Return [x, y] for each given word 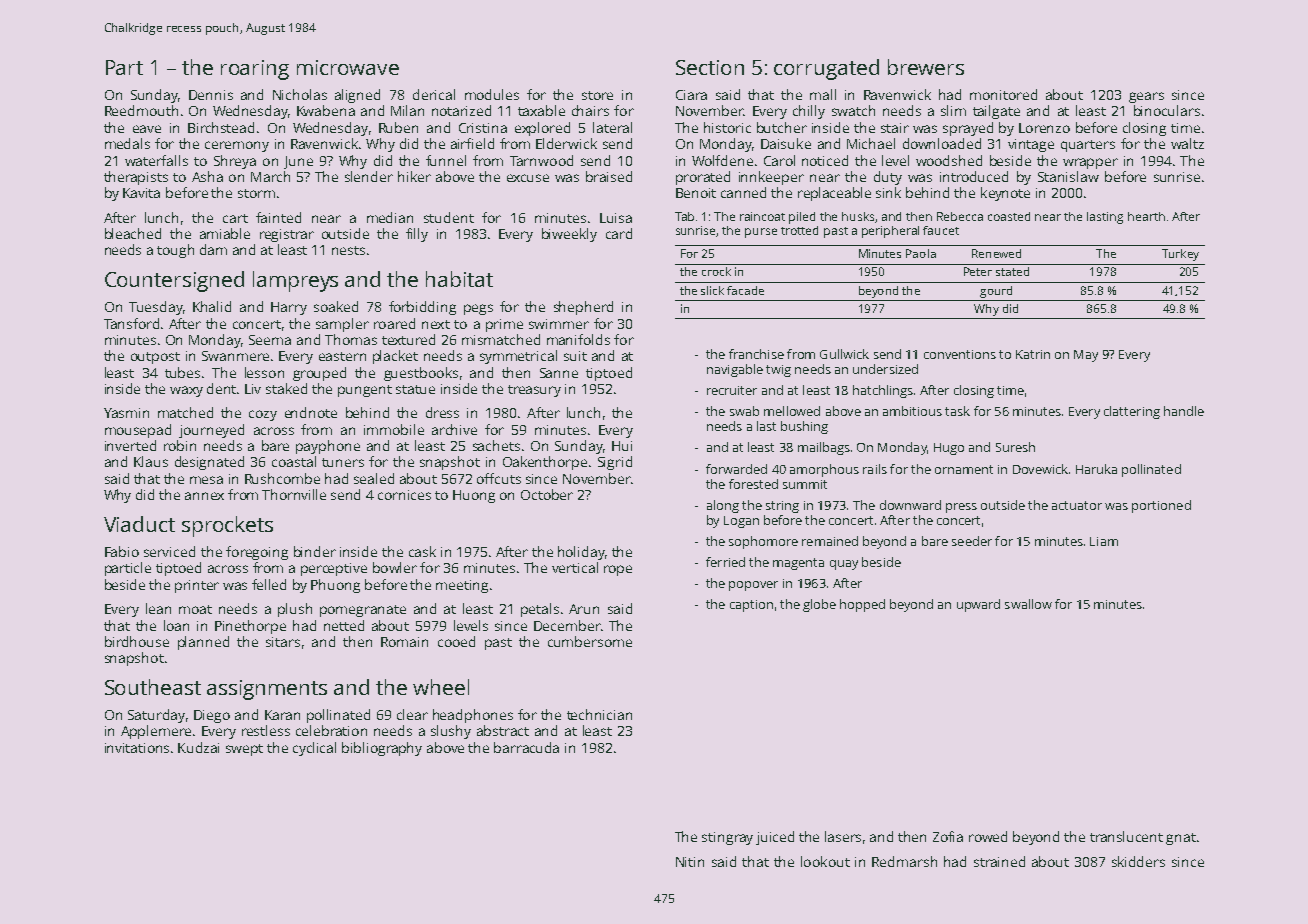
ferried [725, 562]
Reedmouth [141, 110]
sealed [374, 478]
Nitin [690, 862]
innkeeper [771, 178]
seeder [972, 541]
